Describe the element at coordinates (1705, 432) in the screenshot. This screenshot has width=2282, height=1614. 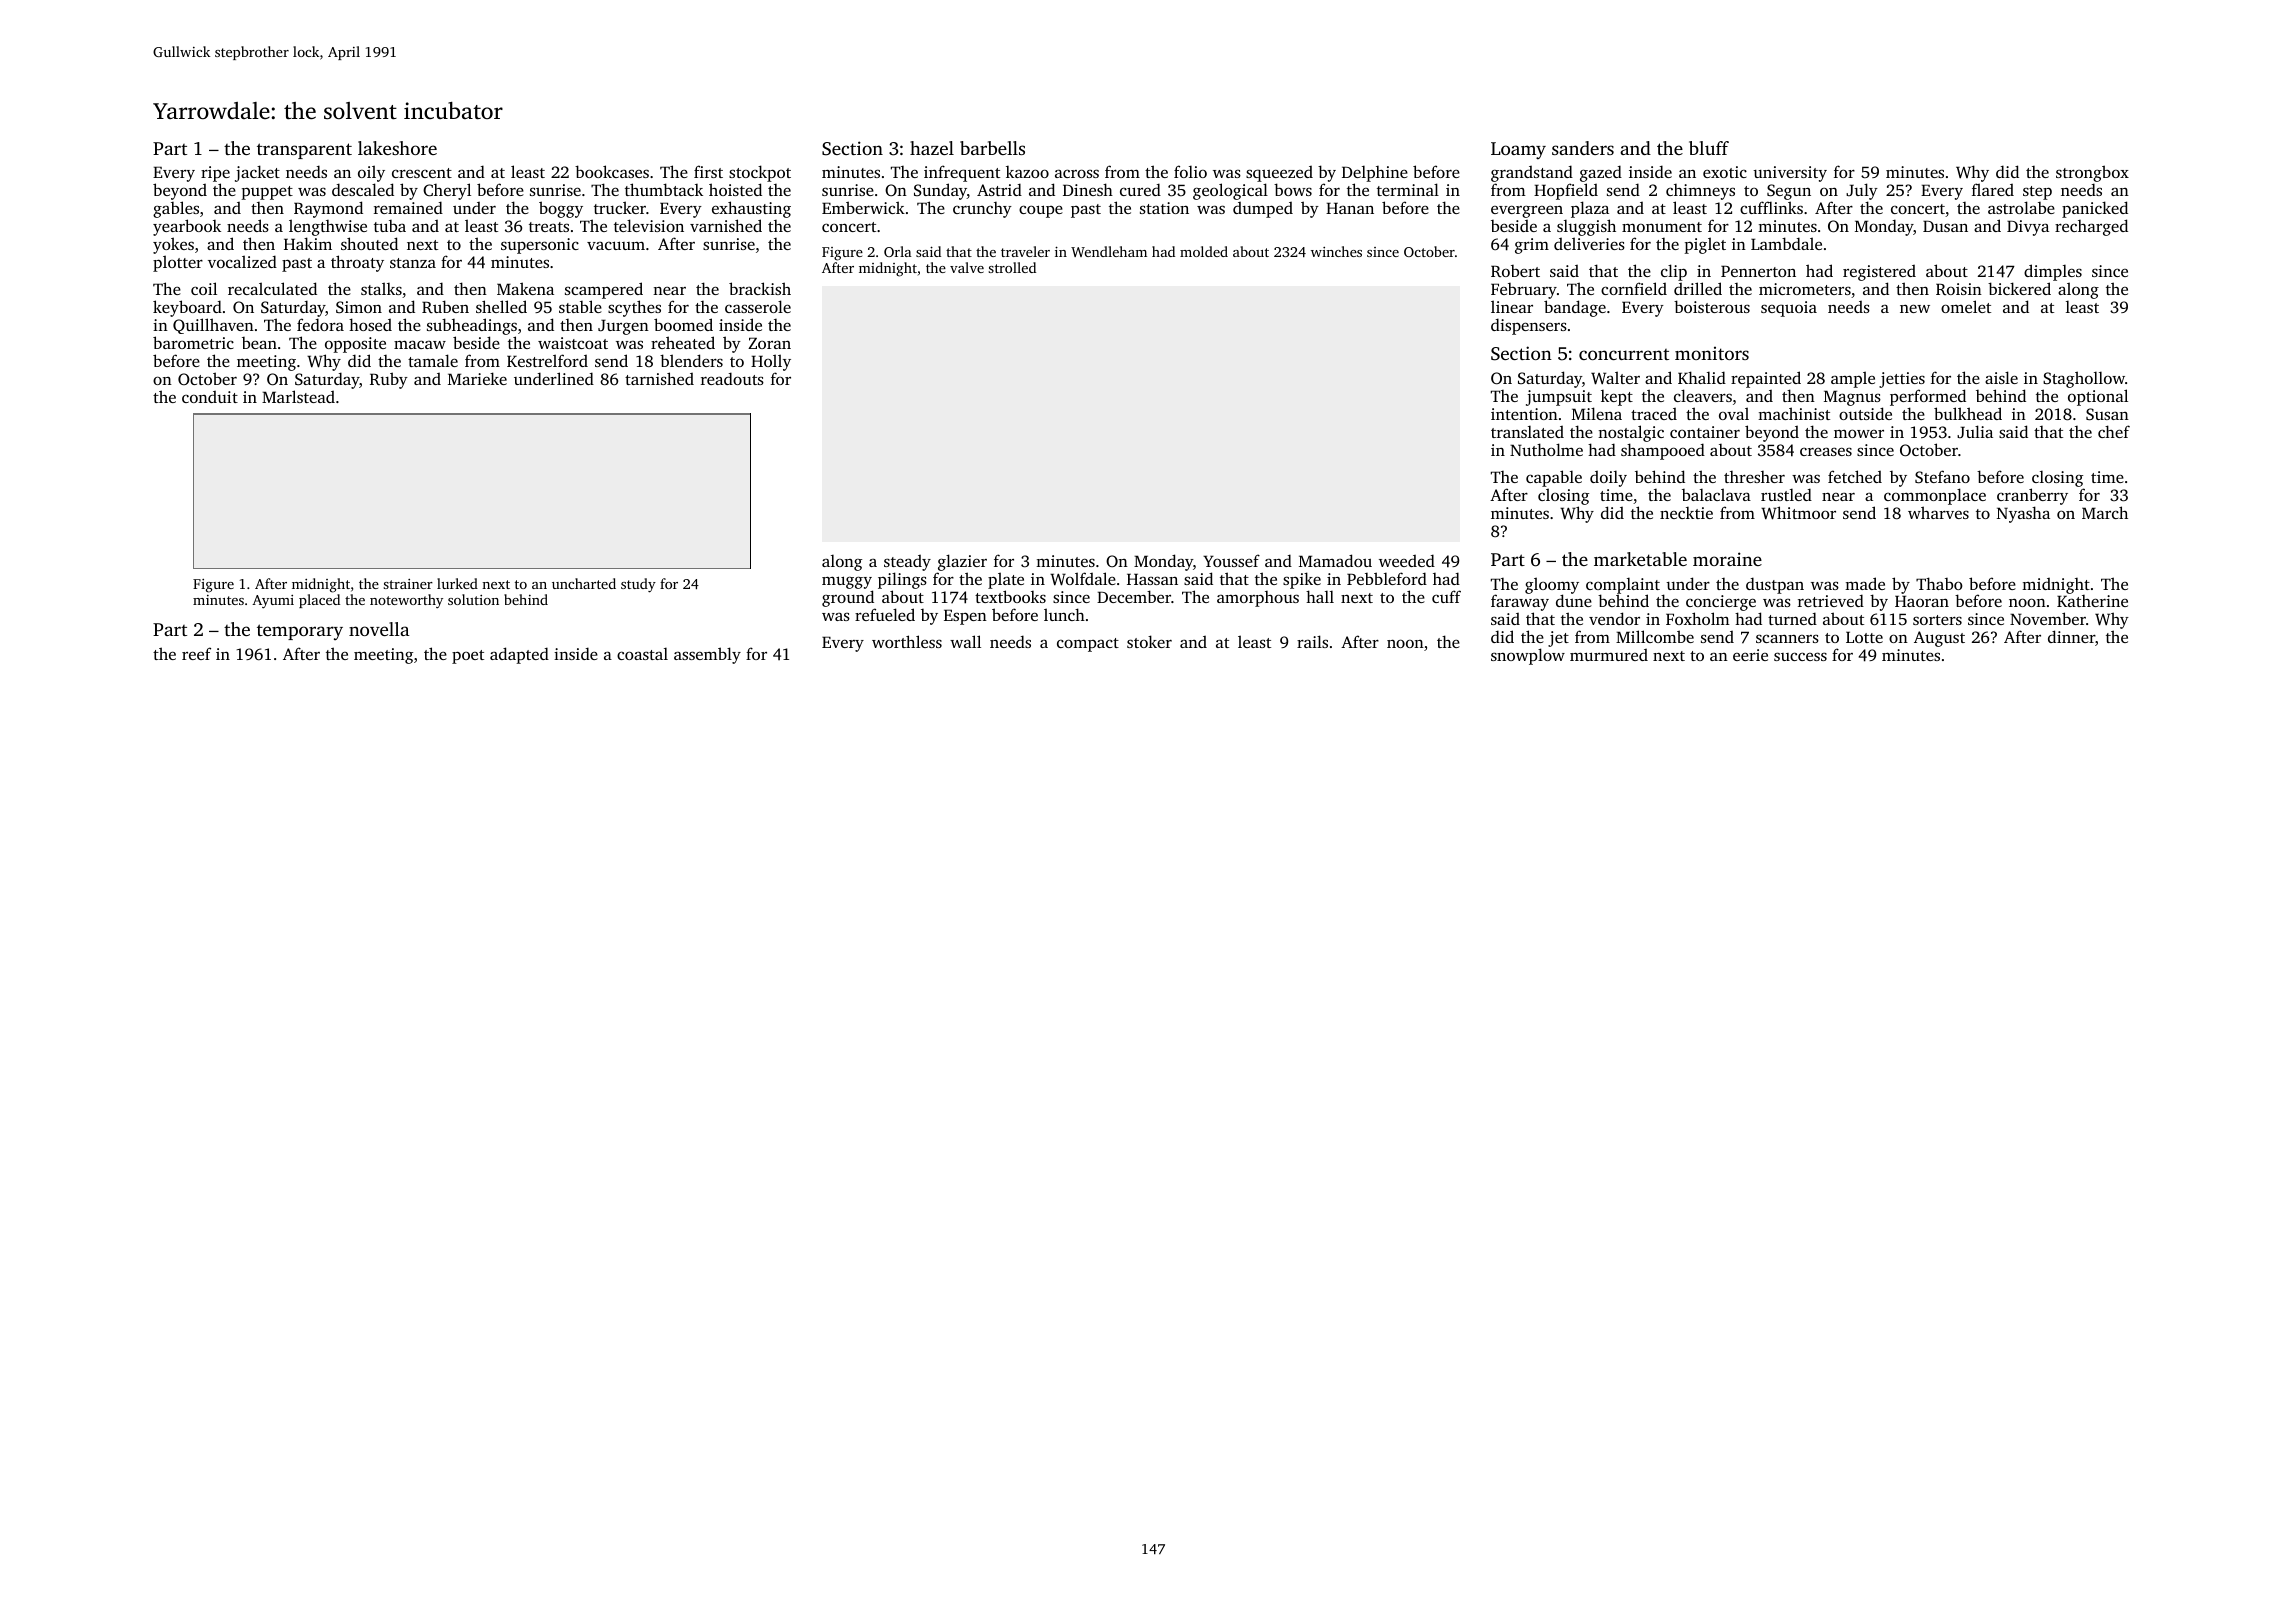
I see `container` at that location.
